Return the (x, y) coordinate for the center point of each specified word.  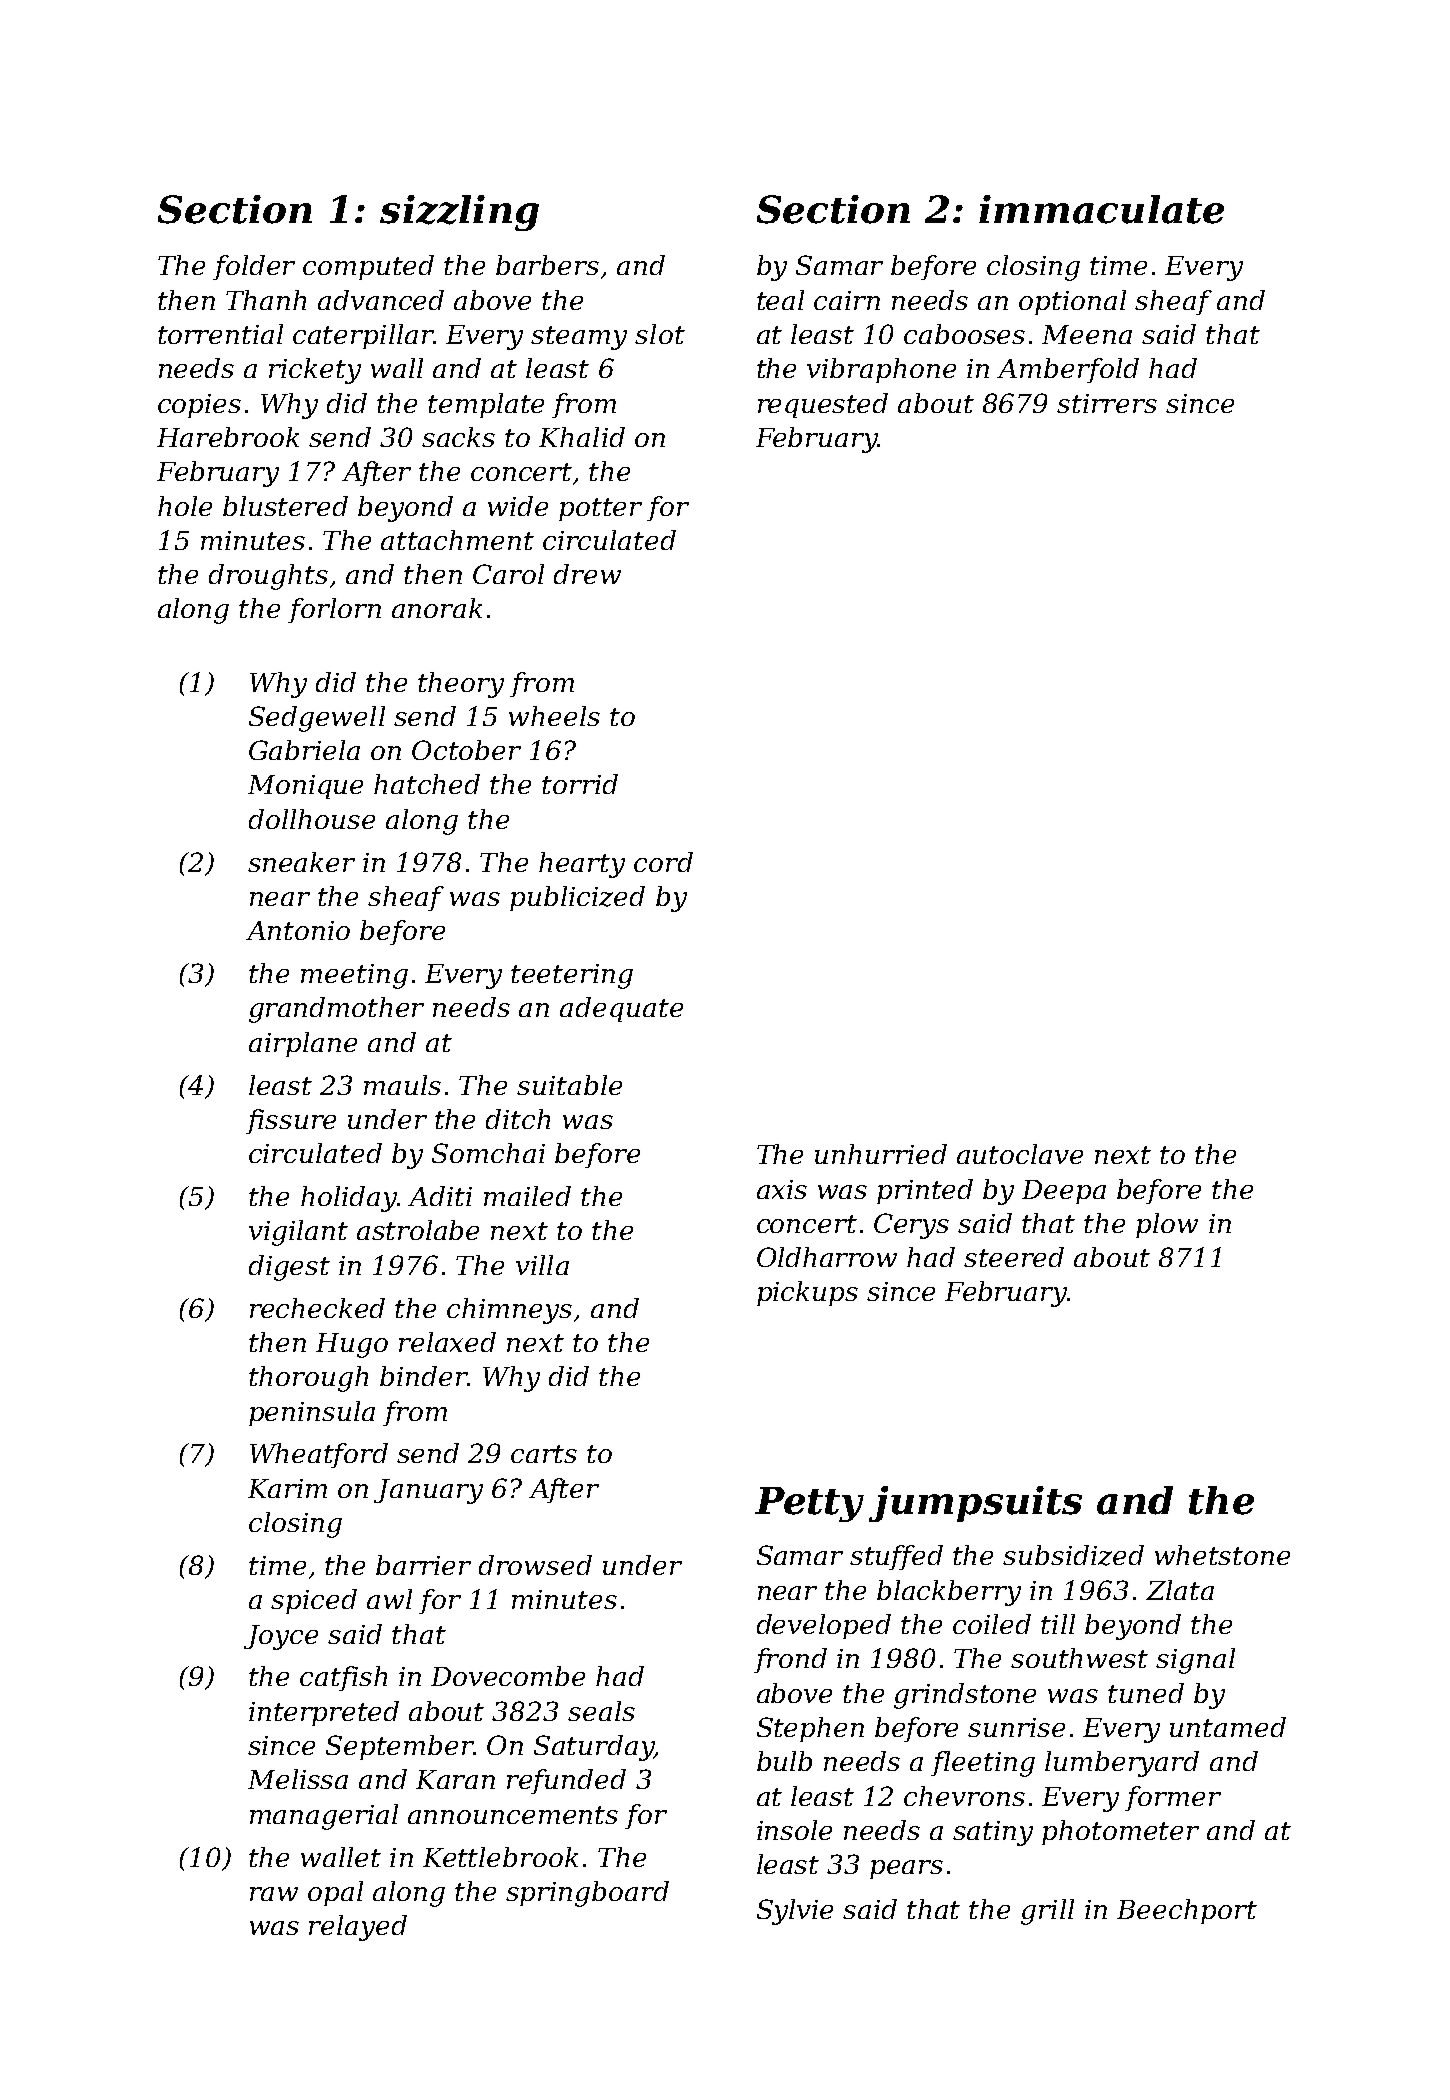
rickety (315, 371)
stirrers (1107, 403)
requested (823, 405)
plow (1167, 1225)
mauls (402, 1085)
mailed (527, 1196)
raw (274, 1894)
